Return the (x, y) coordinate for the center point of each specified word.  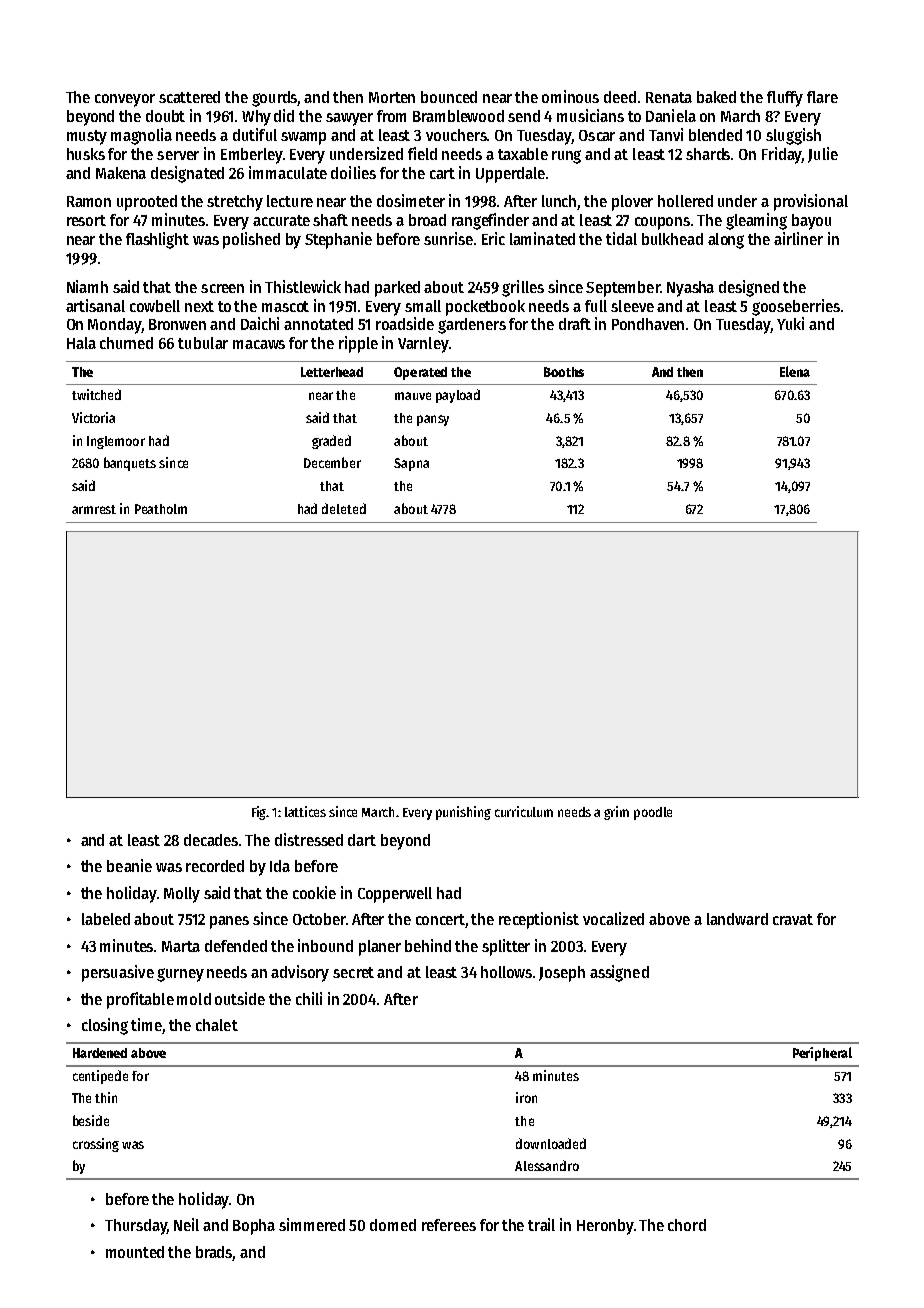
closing (105, 1026)
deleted (344, 508)
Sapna (411, 464)
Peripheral (822, 1054)
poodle (653, 813)
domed (393, 1225)
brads (214, 1252)
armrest (94, 509)
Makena (121, 173)
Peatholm (161, 509)
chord (687, 1225)
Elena (795, 371)
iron (526, 1097)
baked (716, 97)
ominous (570, 96)
